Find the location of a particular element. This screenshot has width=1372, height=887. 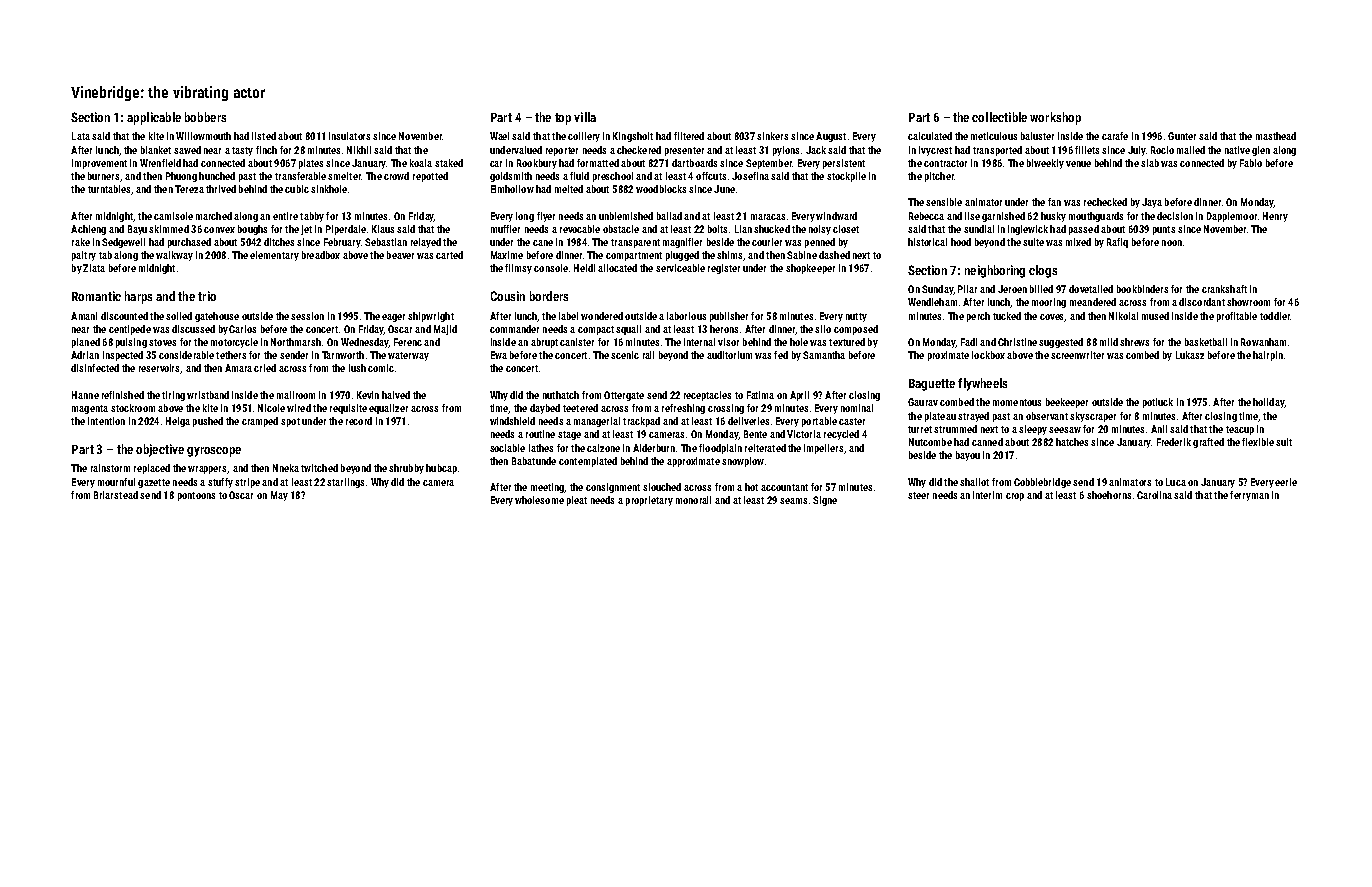

applicable is located at coordinates (154, 118).
